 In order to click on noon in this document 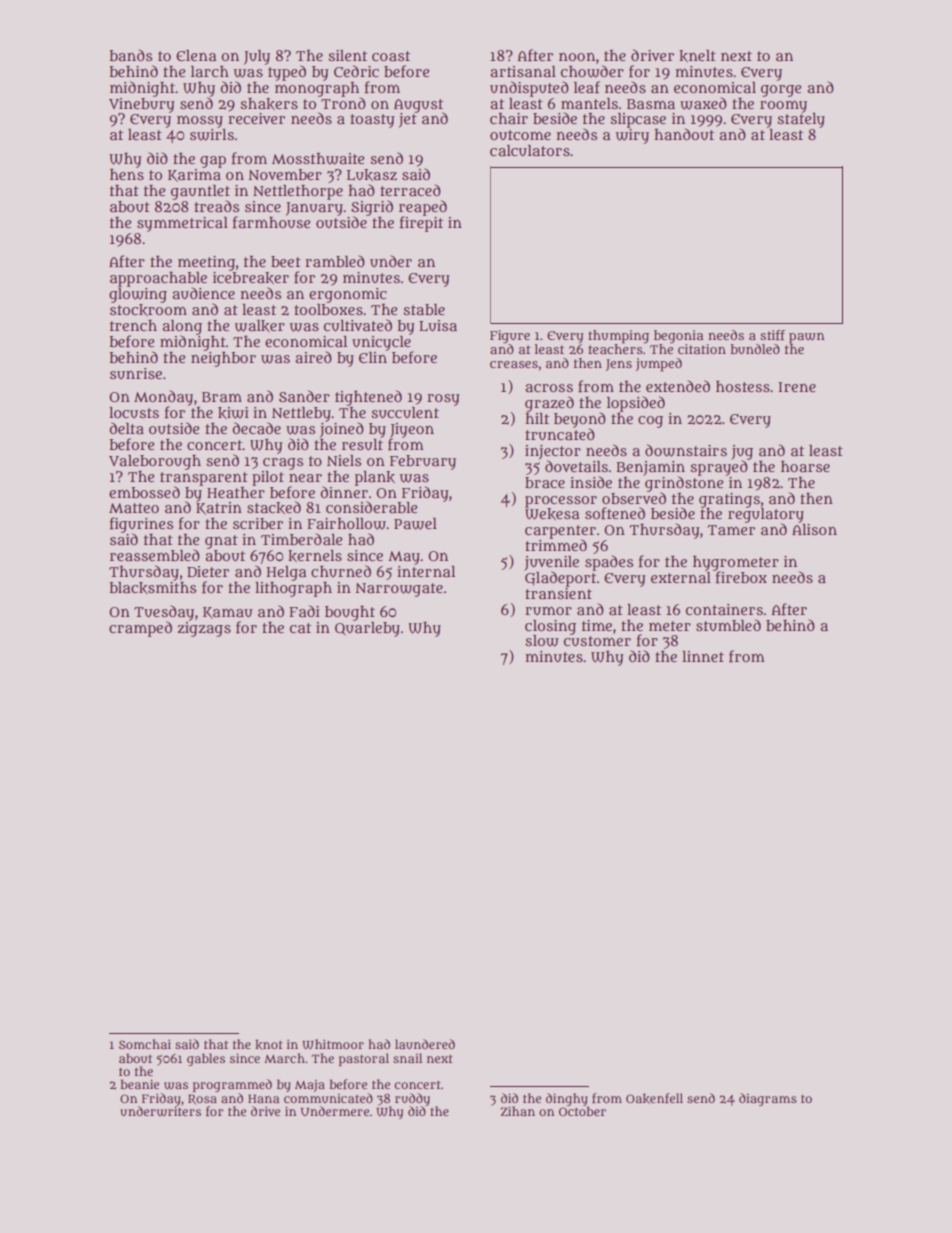, I will do `click(577, 56)`.
